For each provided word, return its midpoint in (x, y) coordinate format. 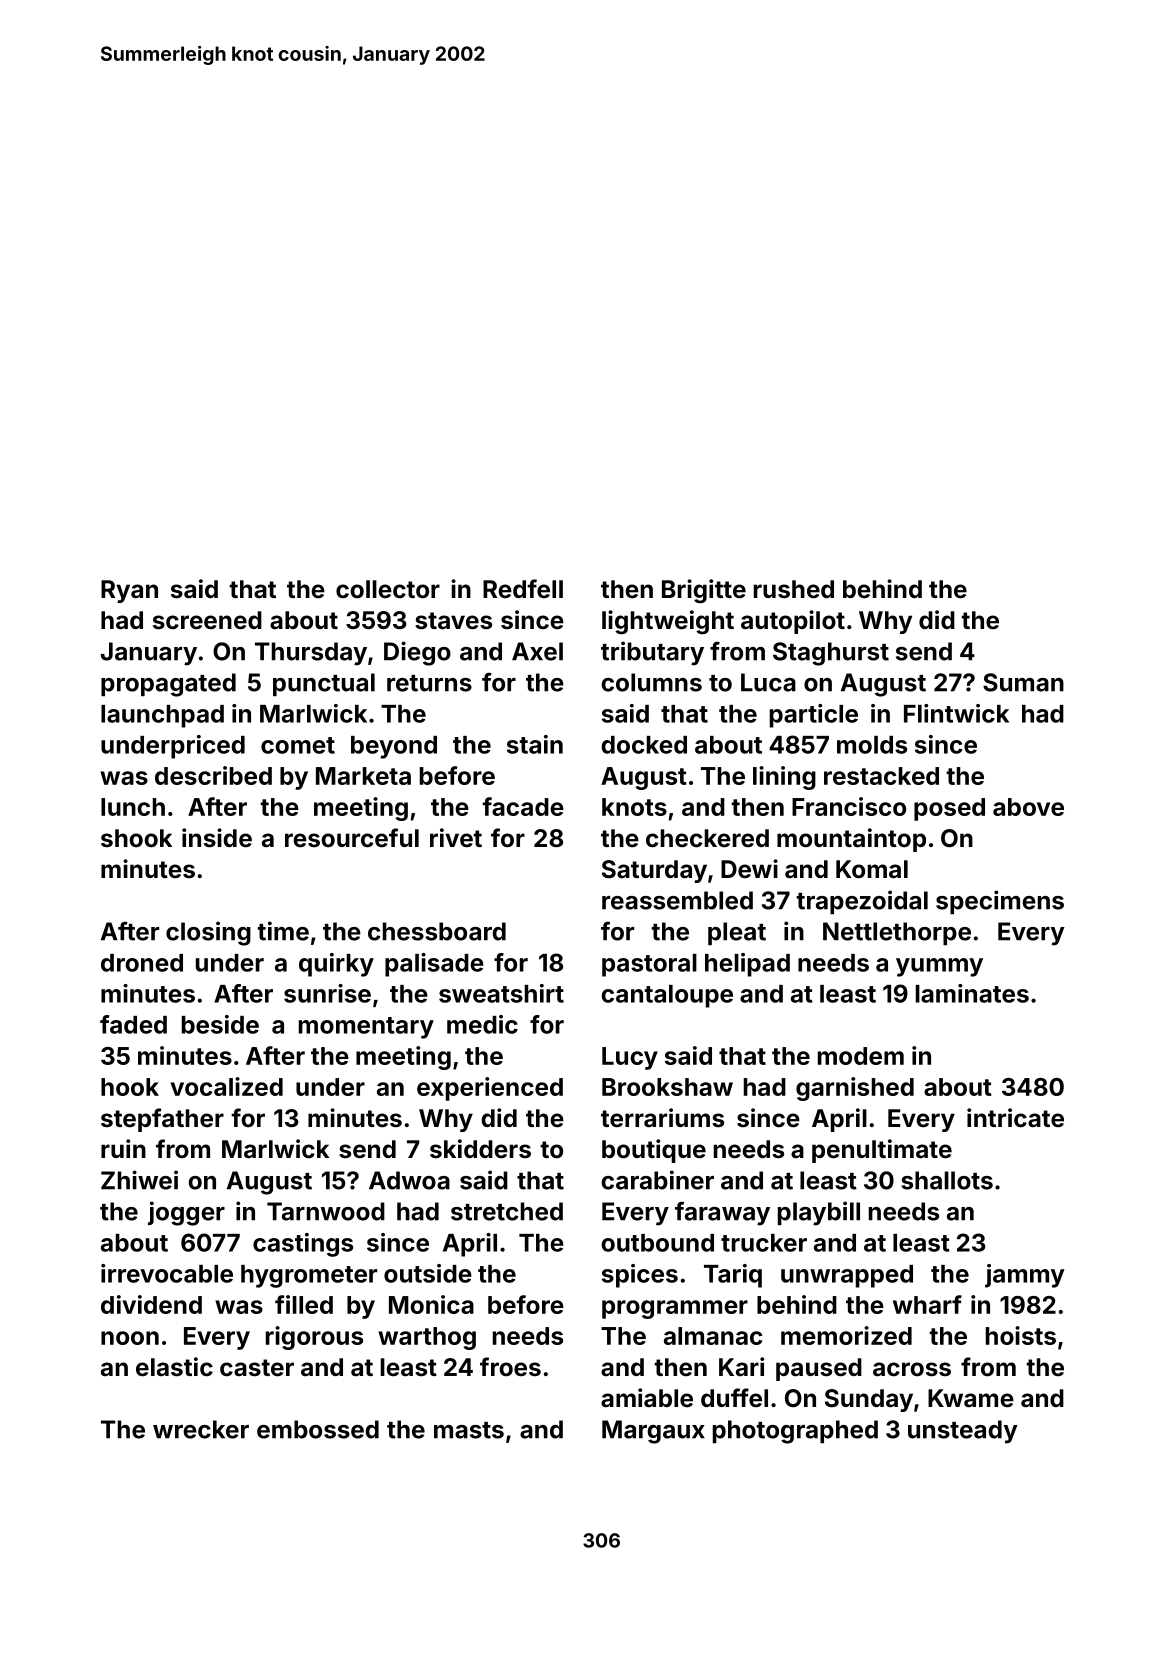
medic (482, 1024)
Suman (1023, 682)
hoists (1021, 1335)
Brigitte (704, 591)
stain (535, 744)
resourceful (352, 838)
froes (510, 1367)
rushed (794, 589)
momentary (366, 1028)
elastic (174, 1367)
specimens (1000, 902)
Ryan (129, 591)
